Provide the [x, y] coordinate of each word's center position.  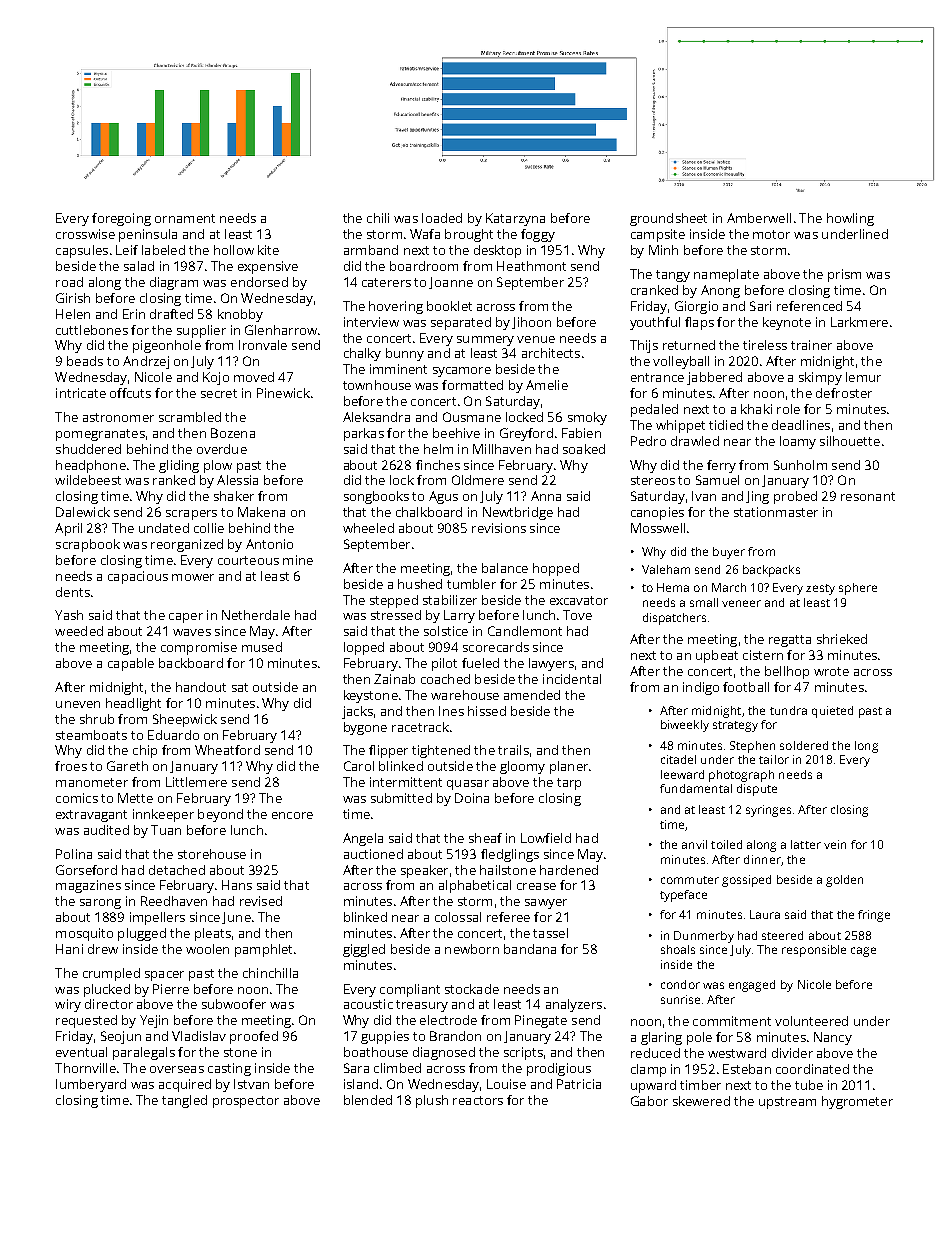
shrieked [842, 639]
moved [254, 377]
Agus [443, 497]
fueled [480, 663]
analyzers [574, 1005]
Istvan [251, 1084]
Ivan [704, 496]
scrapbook [88, 545]
